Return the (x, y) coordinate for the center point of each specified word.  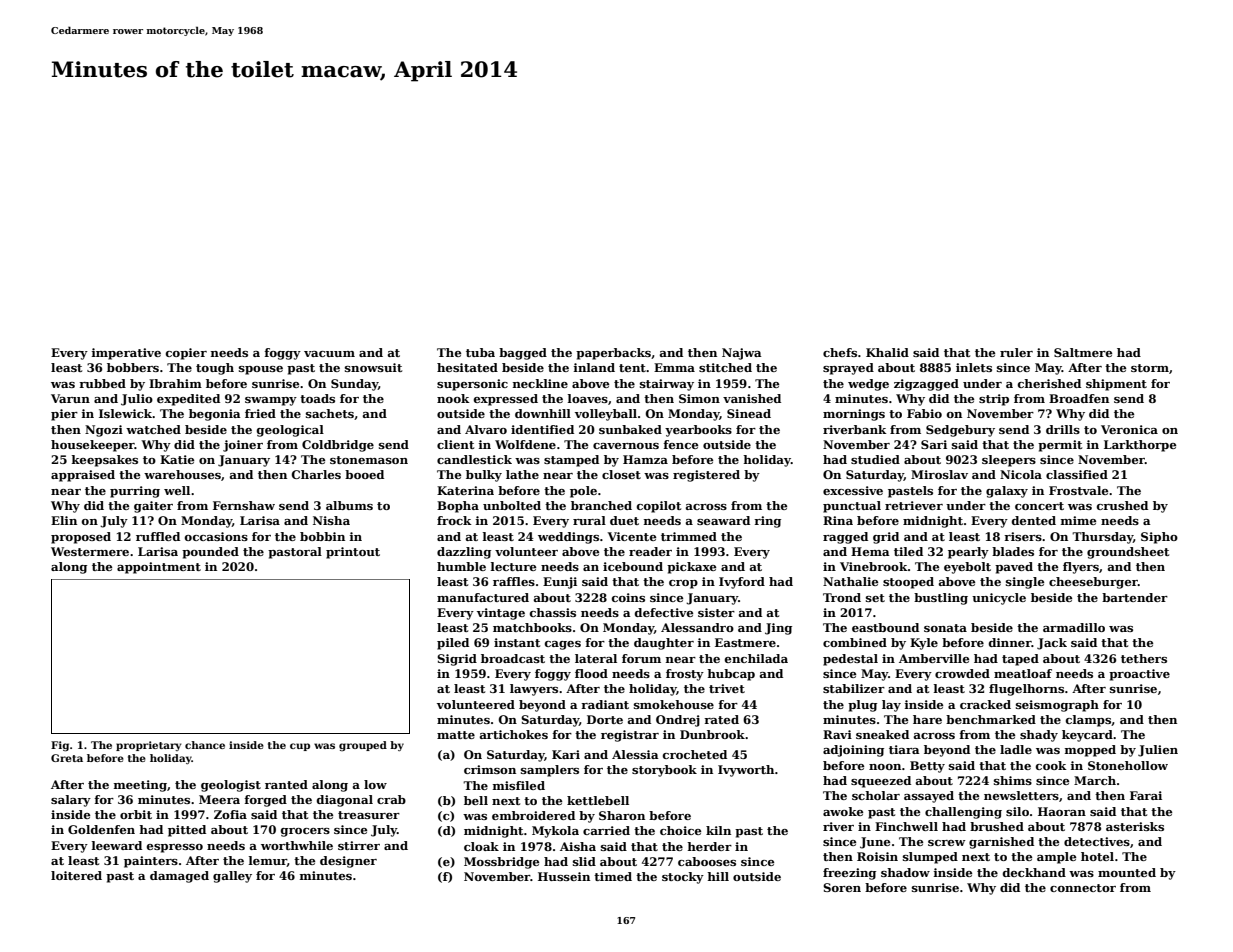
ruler (1016, 352)
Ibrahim (175, 383)
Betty (927, 767)
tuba (480, 352)
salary (71, 801)
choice (680, 830)
